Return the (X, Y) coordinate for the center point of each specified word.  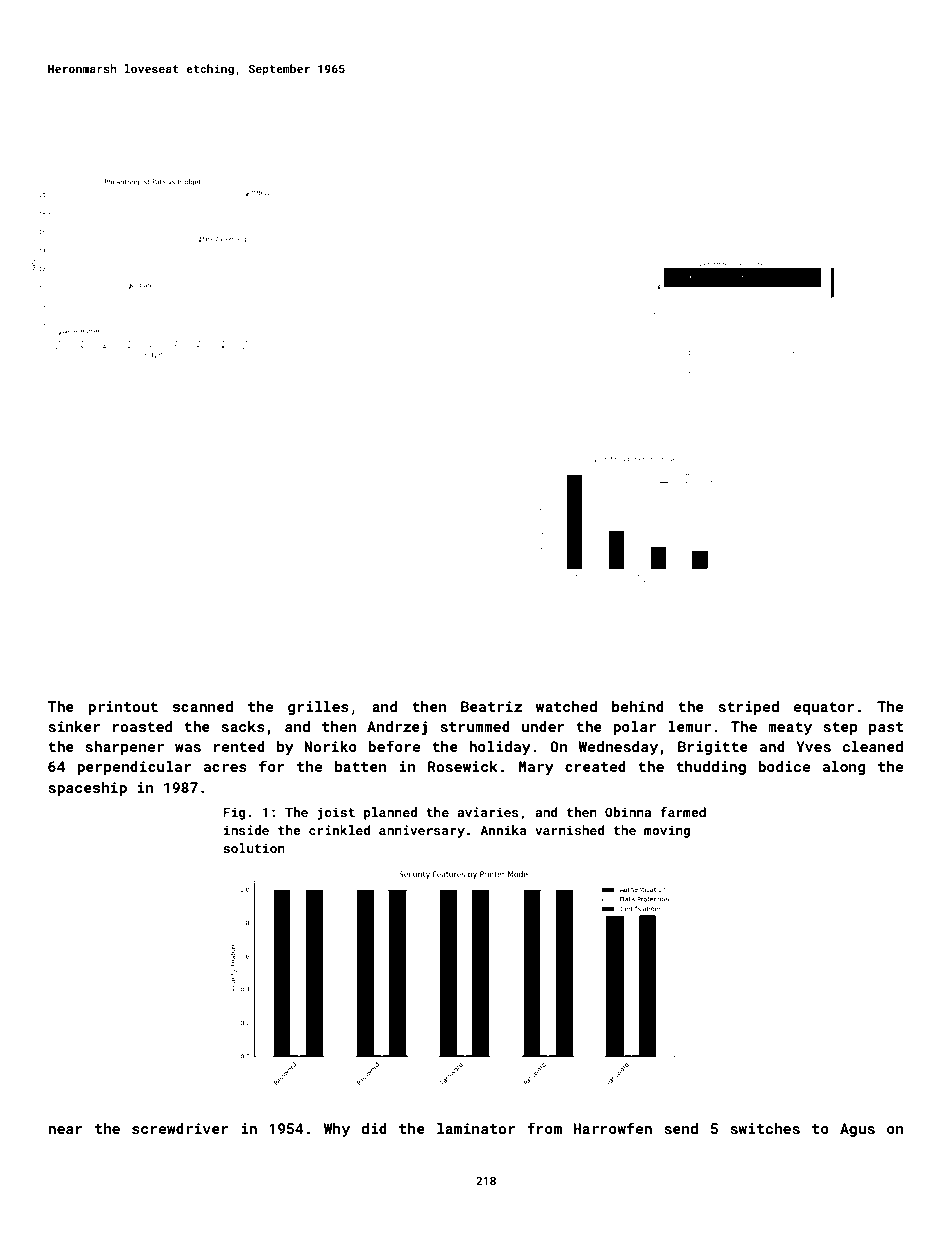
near (65, 1130)
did (374, 1128)
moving (667, 831)
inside (246, 830)
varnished (570, 830)
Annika (503, 830)
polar (634, 728)
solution (254, 848)
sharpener (124, 748)
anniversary (422, 831)
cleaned (873, 746)
